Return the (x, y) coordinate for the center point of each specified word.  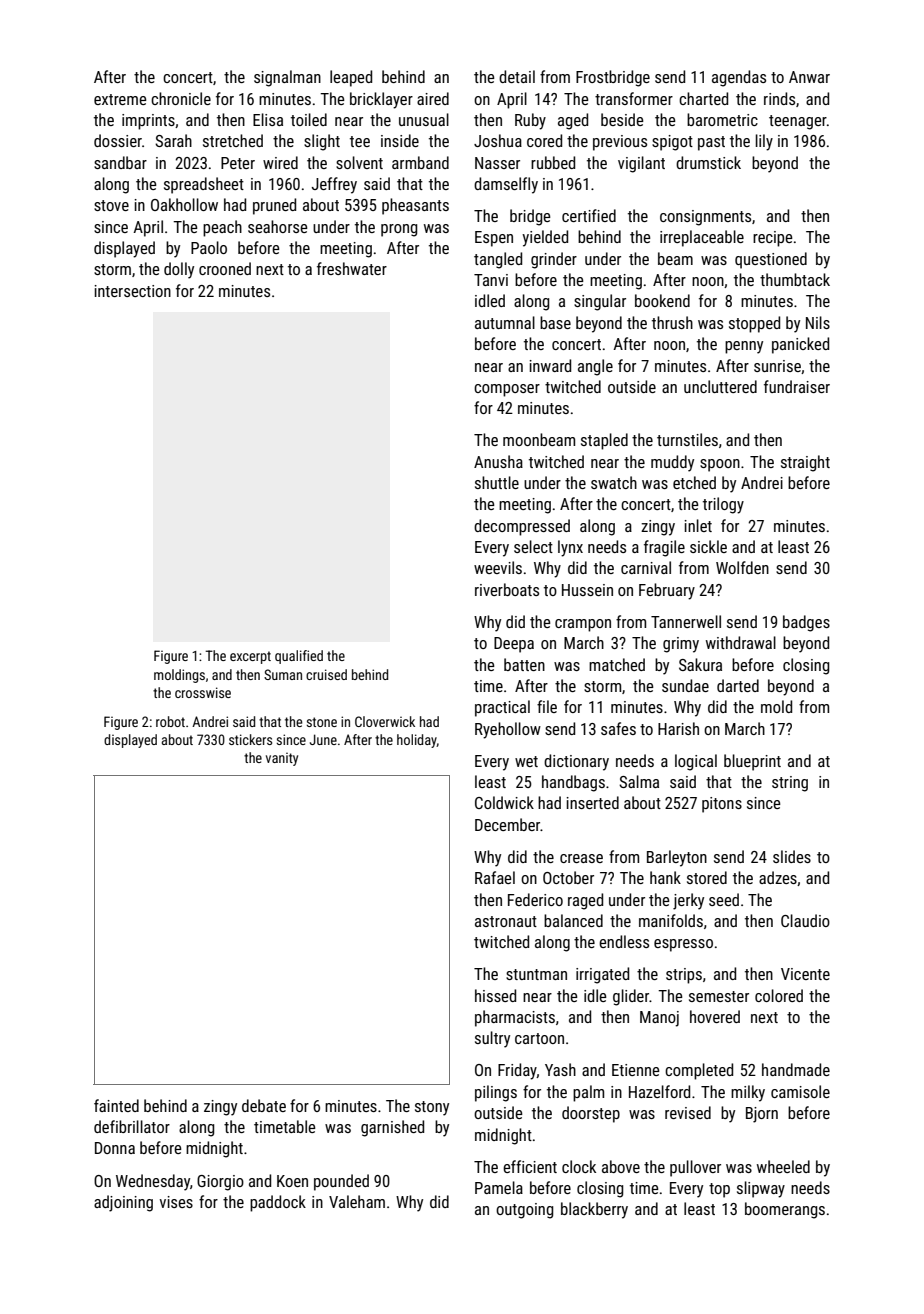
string (790, 784)
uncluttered (720, 386)
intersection (133, 291)
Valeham (357, 1201)
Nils (818, 322)
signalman (287, 78)
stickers (250, 739)
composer (507, 390)
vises (176, 1202)
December (508, 824)
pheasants (415, 206)
